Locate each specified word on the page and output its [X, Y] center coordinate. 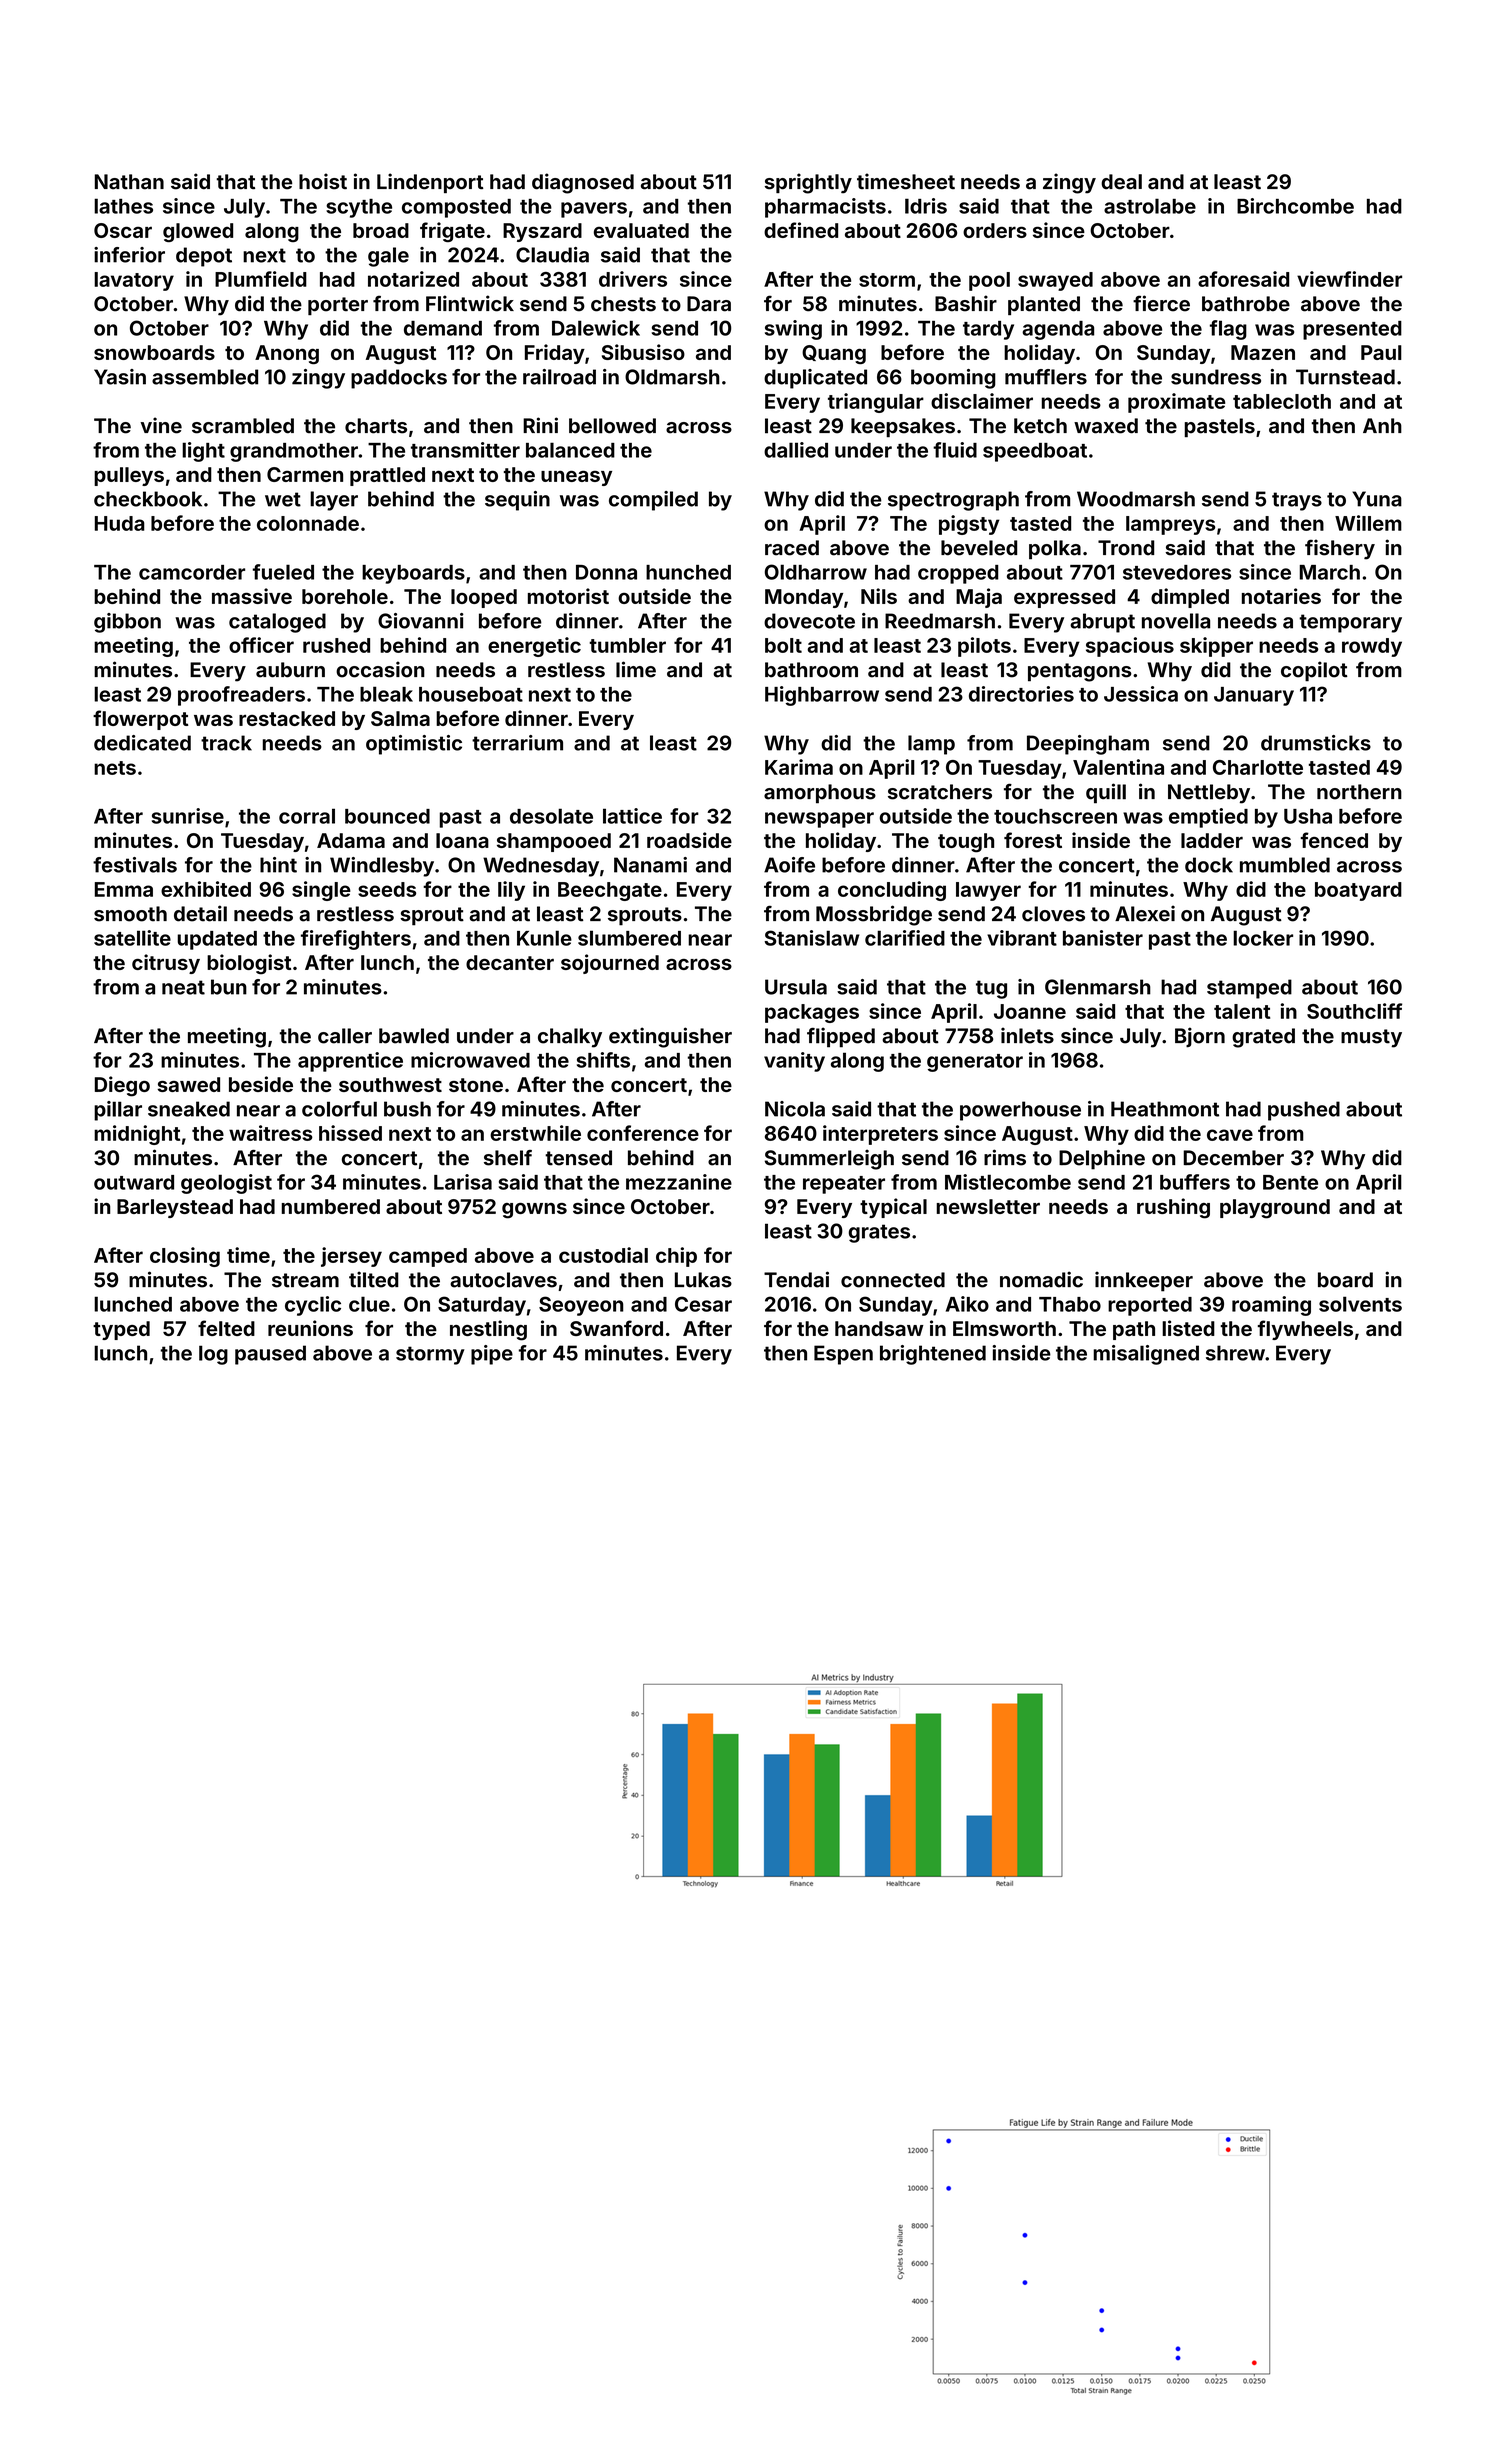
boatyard [1358, 891]
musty [1371, 1038]
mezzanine [679, 1182]
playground [1275, 1209]
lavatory [134, 281]
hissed [350, 1133]
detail [200, 913]
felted [226, 1328]
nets [115, 768]
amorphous [820, 794]
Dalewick [596, 328]
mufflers [1046, 377]
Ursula [796, 987]
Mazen [1263, 352]
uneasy [576, 478]
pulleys [129, 476]
